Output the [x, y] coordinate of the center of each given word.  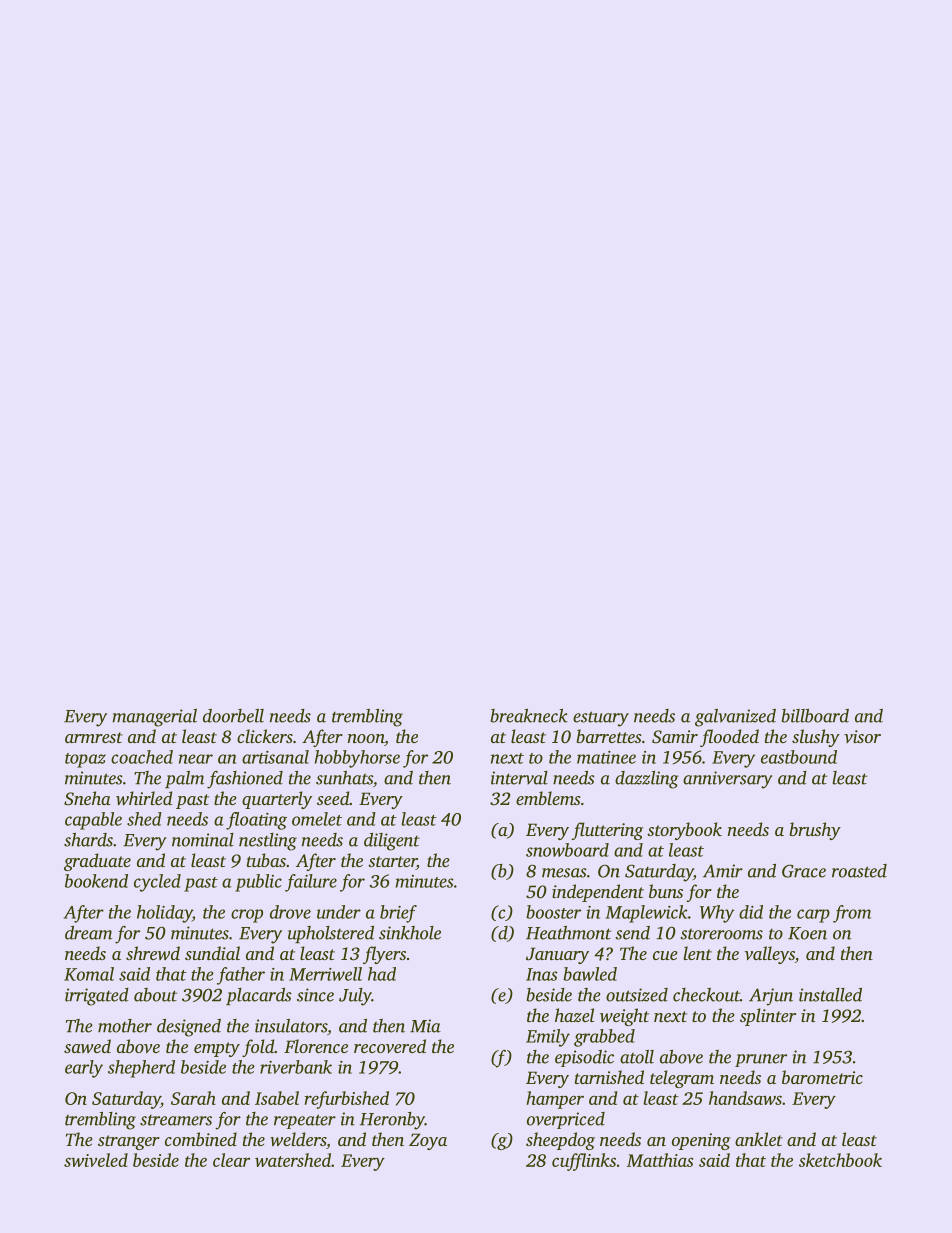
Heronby [392, 1121]
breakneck [529, 716]
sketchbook [840, 1160]
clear [231, 1160]
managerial [154, 718]
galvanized [735, 718]
